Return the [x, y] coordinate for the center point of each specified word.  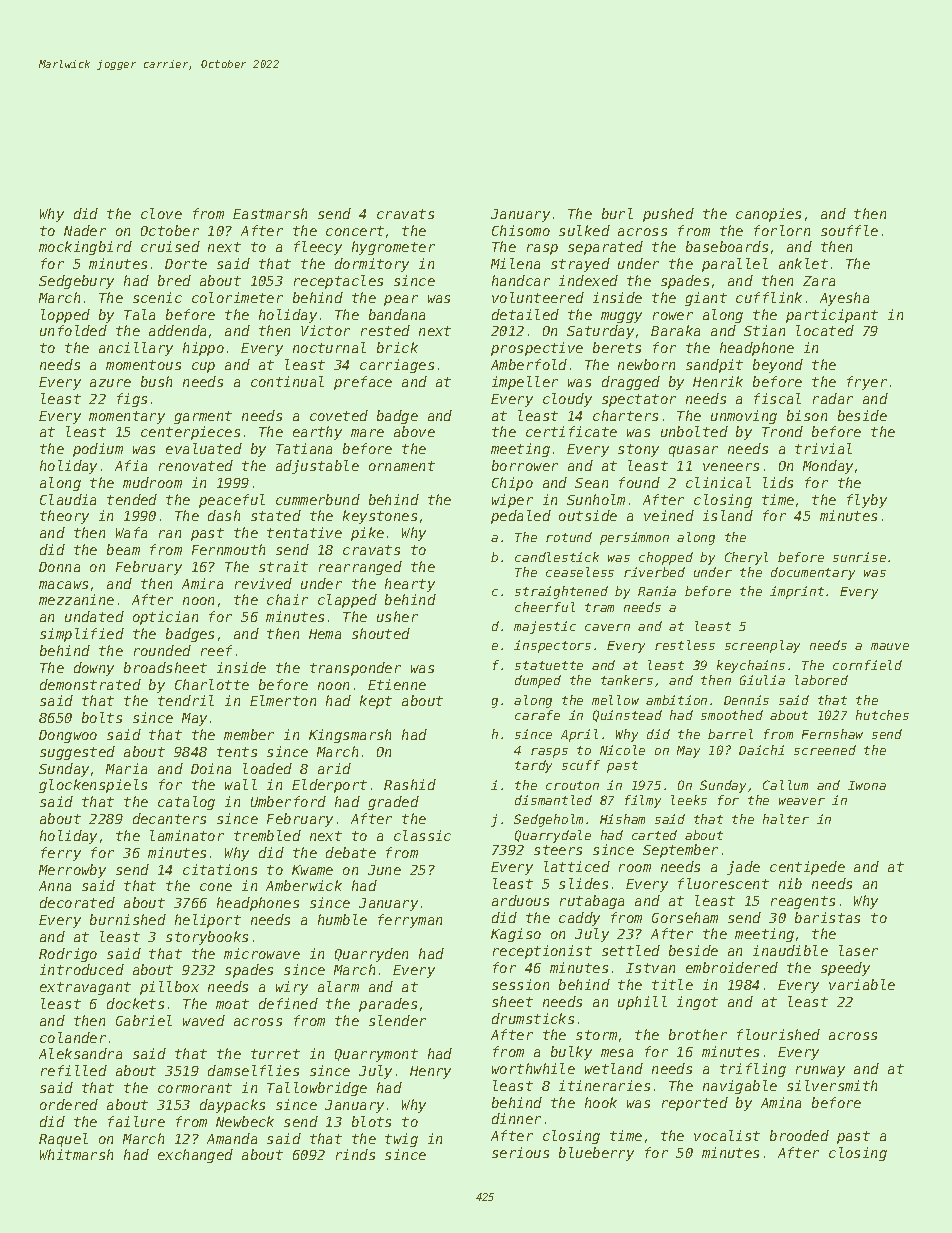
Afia [131, 465]
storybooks [207, 938]
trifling [753, 1070]
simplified [82, 635]
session [520, 984]
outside [588, 515]
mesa [617, 1053]
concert [355, 231]
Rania [657, 591]
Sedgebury [76, 282]
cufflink [769, 297]
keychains [751, 666]
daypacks [232, 1106]
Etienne [397, 684]
